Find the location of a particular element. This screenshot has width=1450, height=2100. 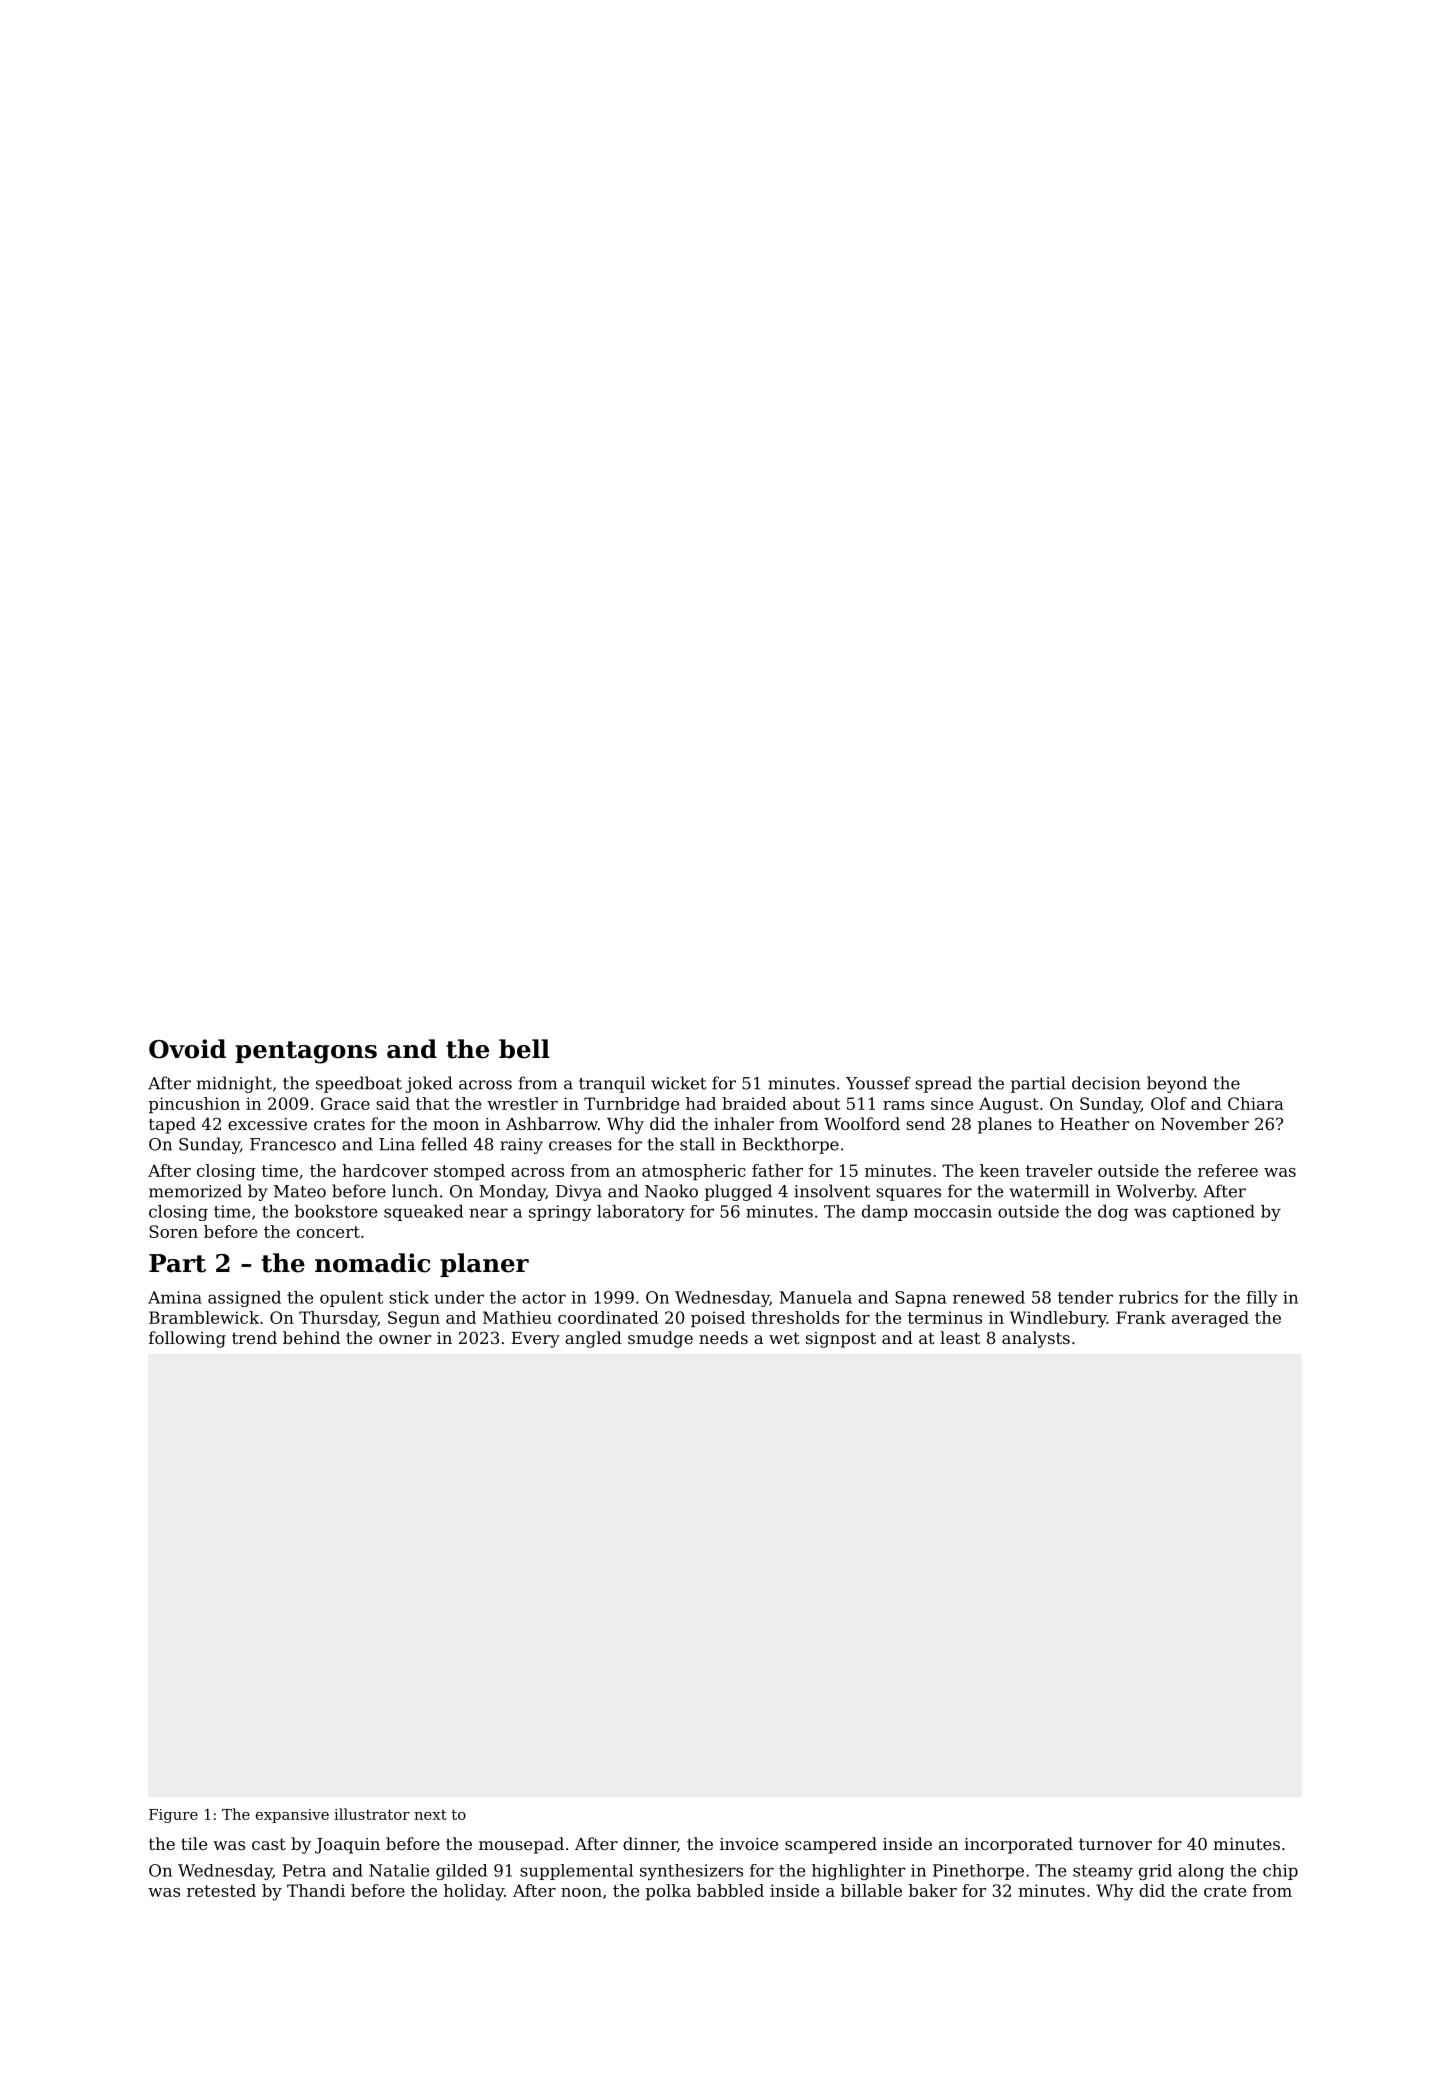

turnover is located at coordinates (1115, 1844).
